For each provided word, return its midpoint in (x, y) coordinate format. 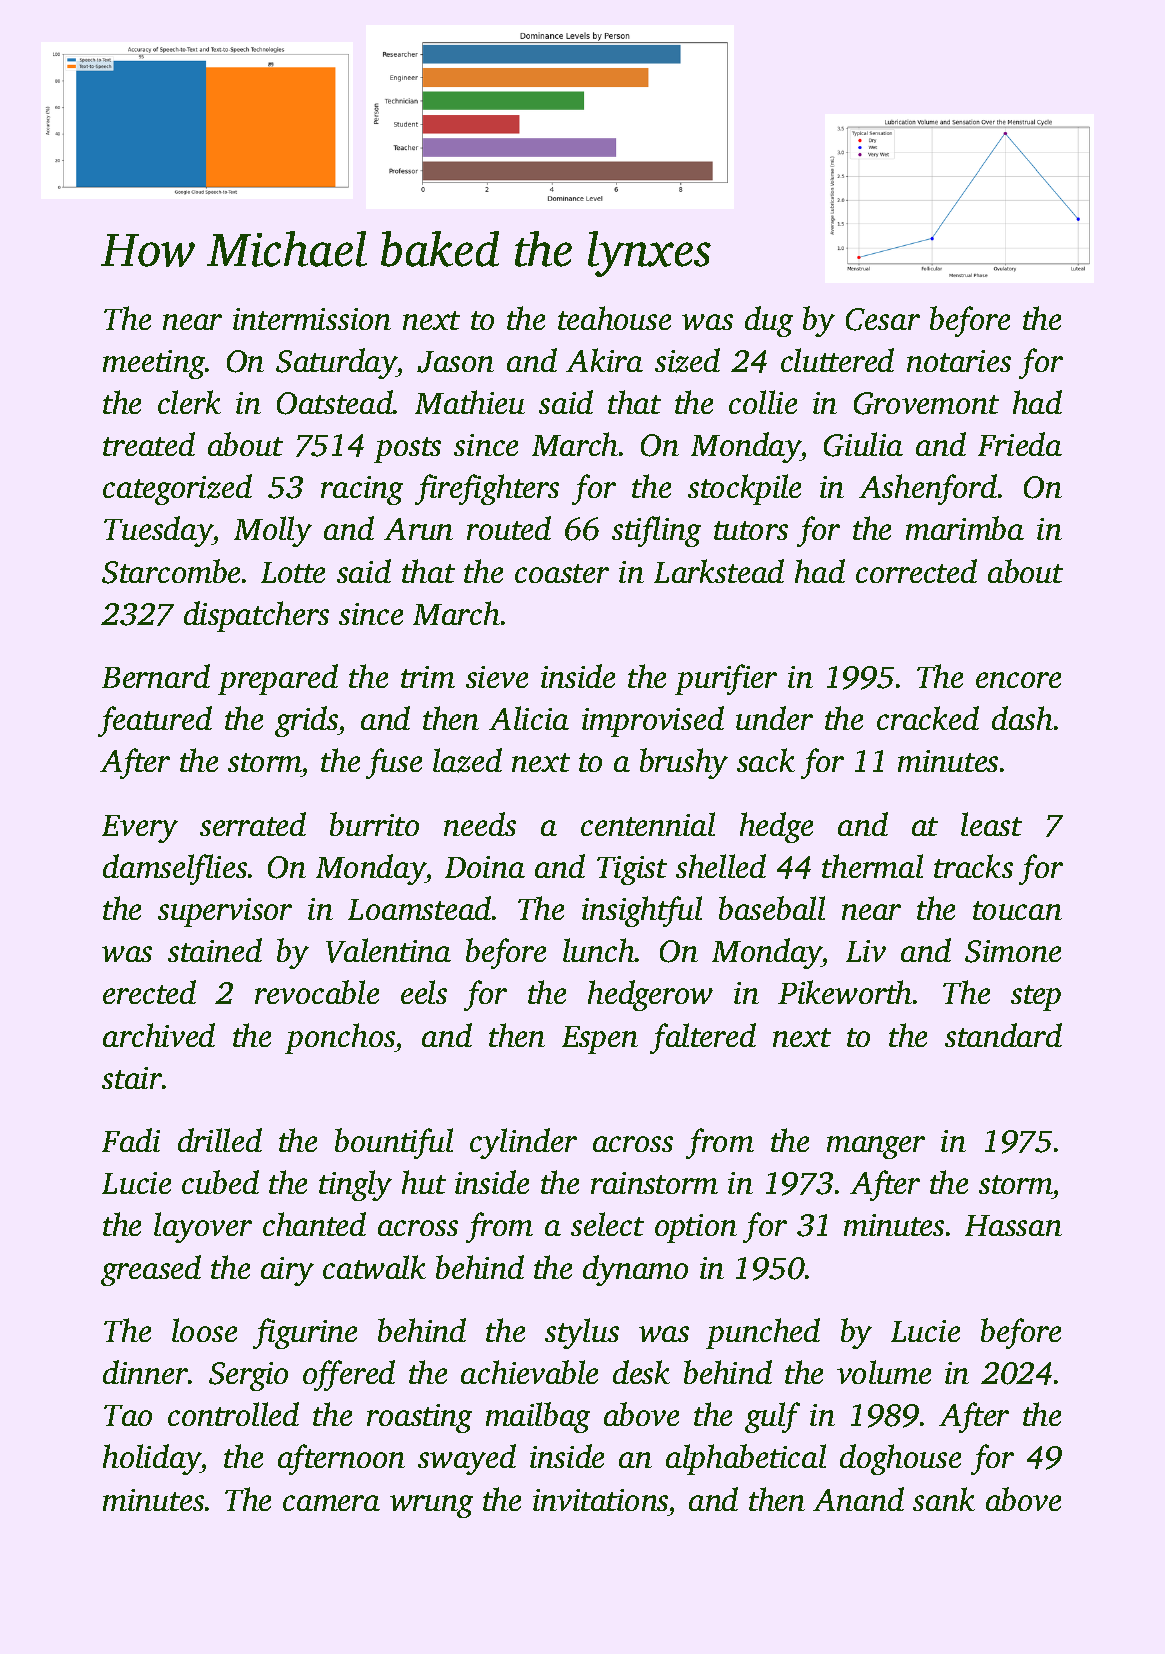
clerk (189, 402)
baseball (772, 908)
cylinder (523, 1143)
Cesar (883, 319)
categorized (177, 489)
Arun (418, 529)
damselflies (175, 869)
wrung (431, 1506)
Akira (604, 360)
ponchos (340, 1038)
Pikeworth (845, 992)
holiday (152, 1459)
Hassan (1013, 1225)
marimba (965, 528)
